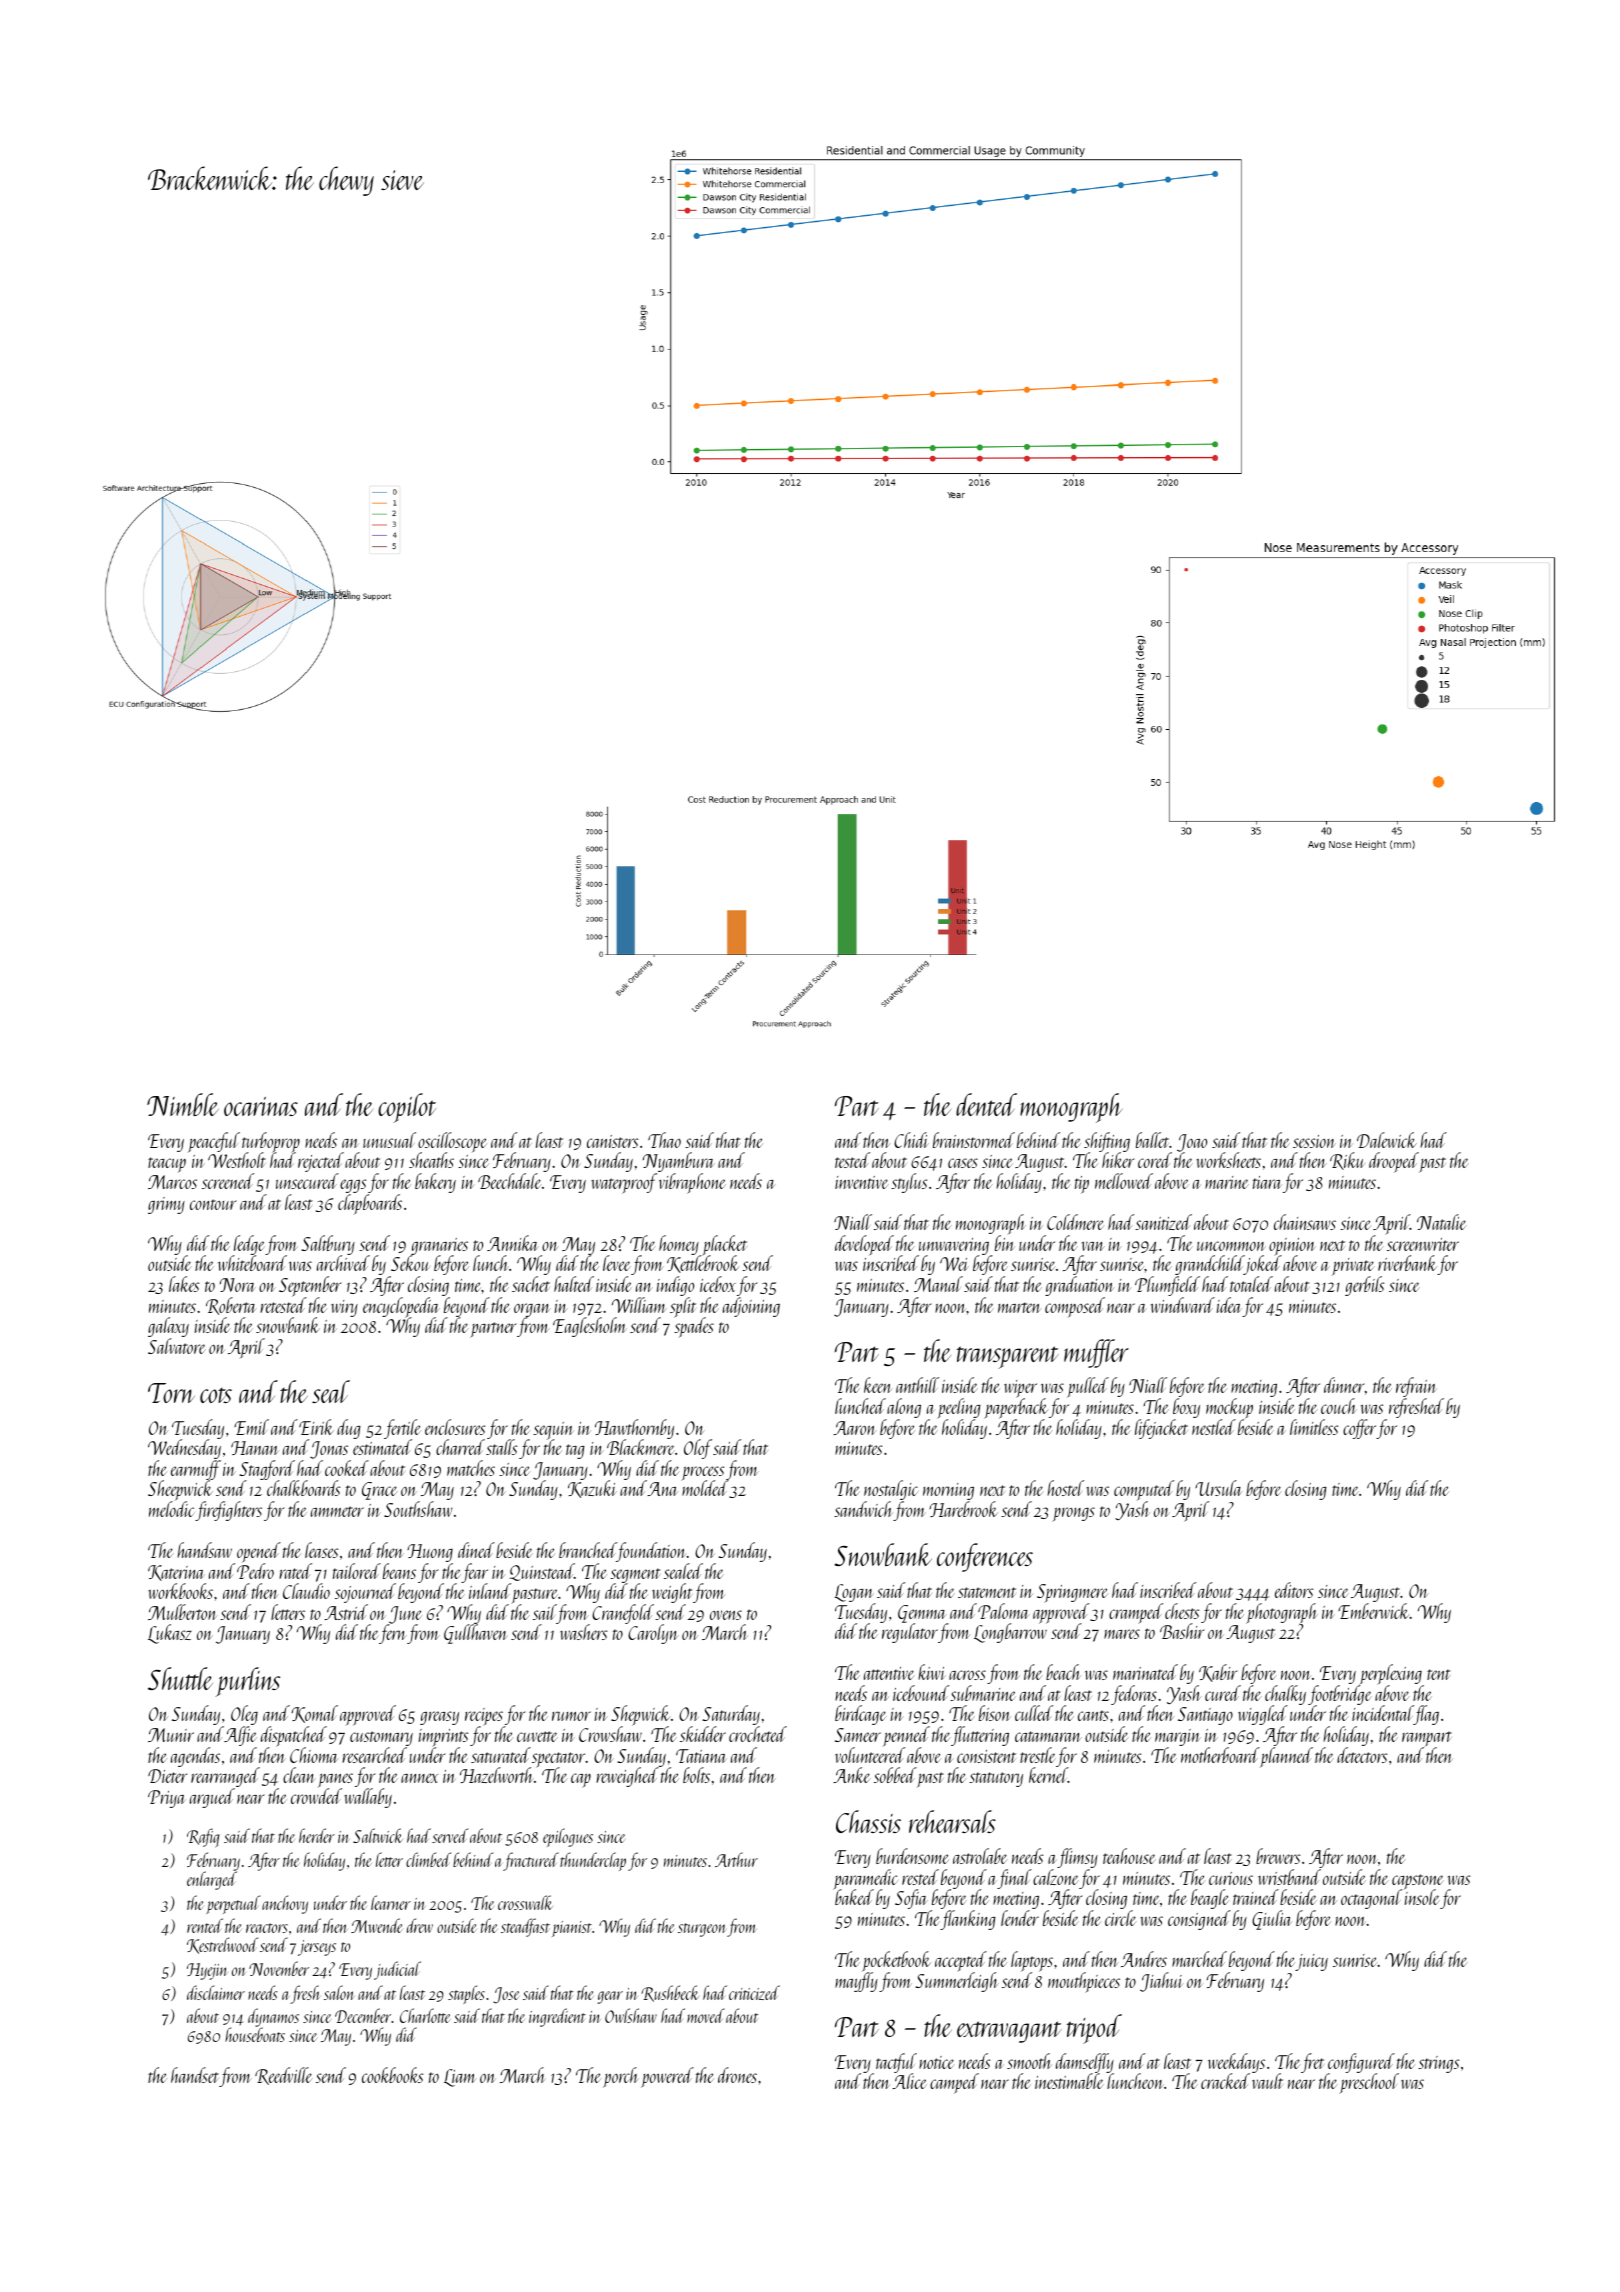  Describe the element at coordinates (1364, 1286) in the screenshot. I see `gerbils` at that location.
